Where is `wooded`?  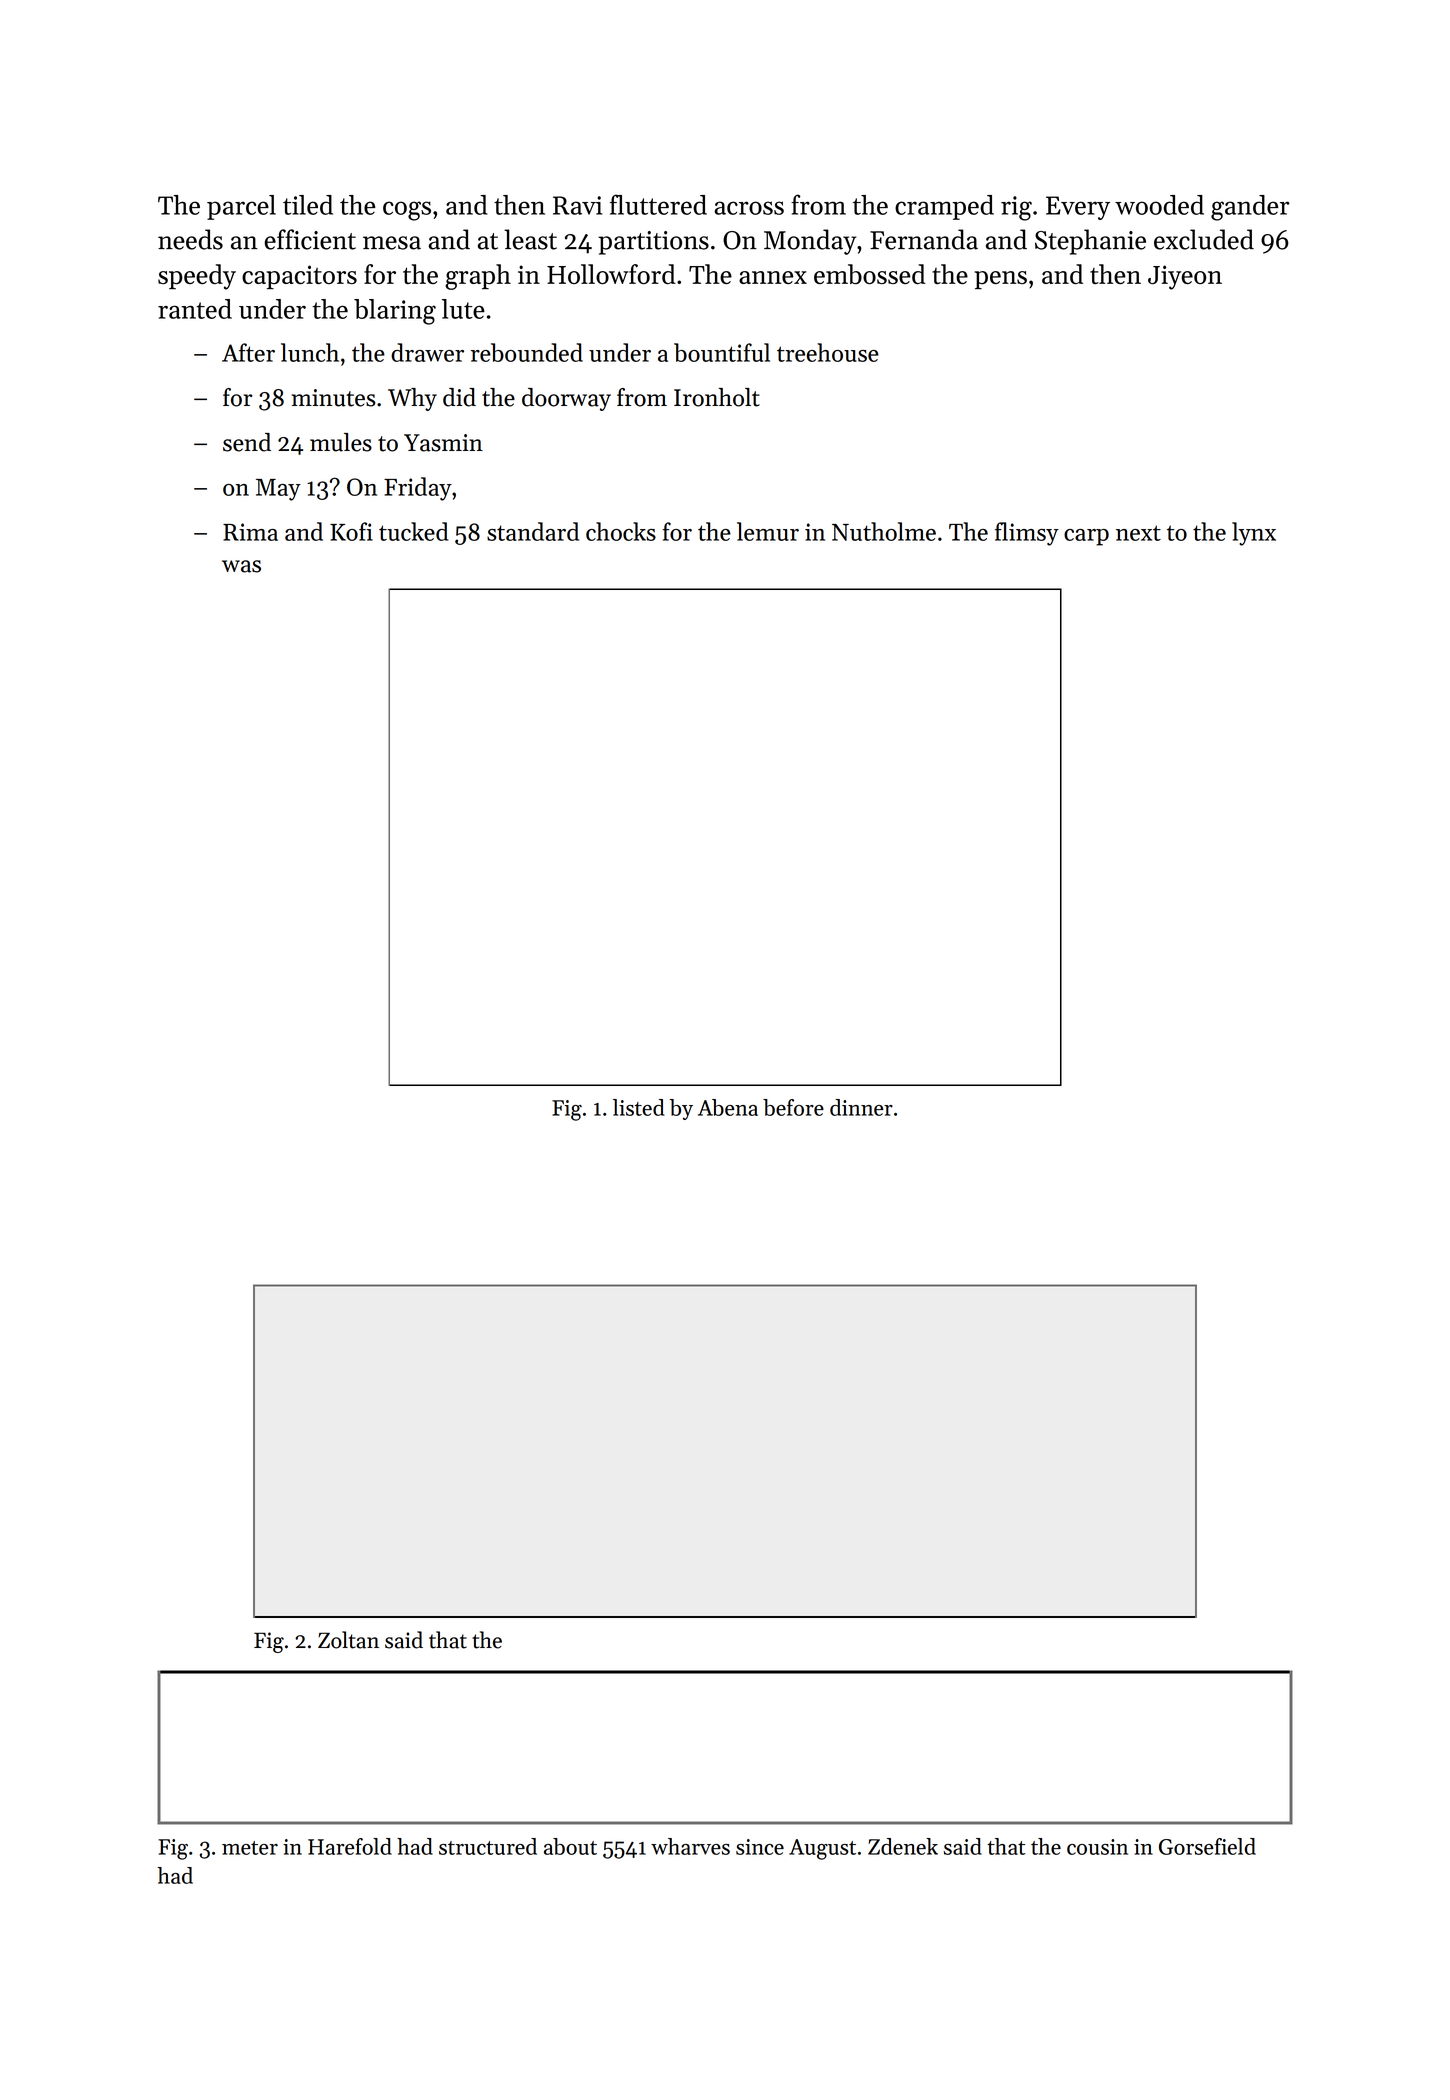
wooded is located at coordinates (1159, 205).
